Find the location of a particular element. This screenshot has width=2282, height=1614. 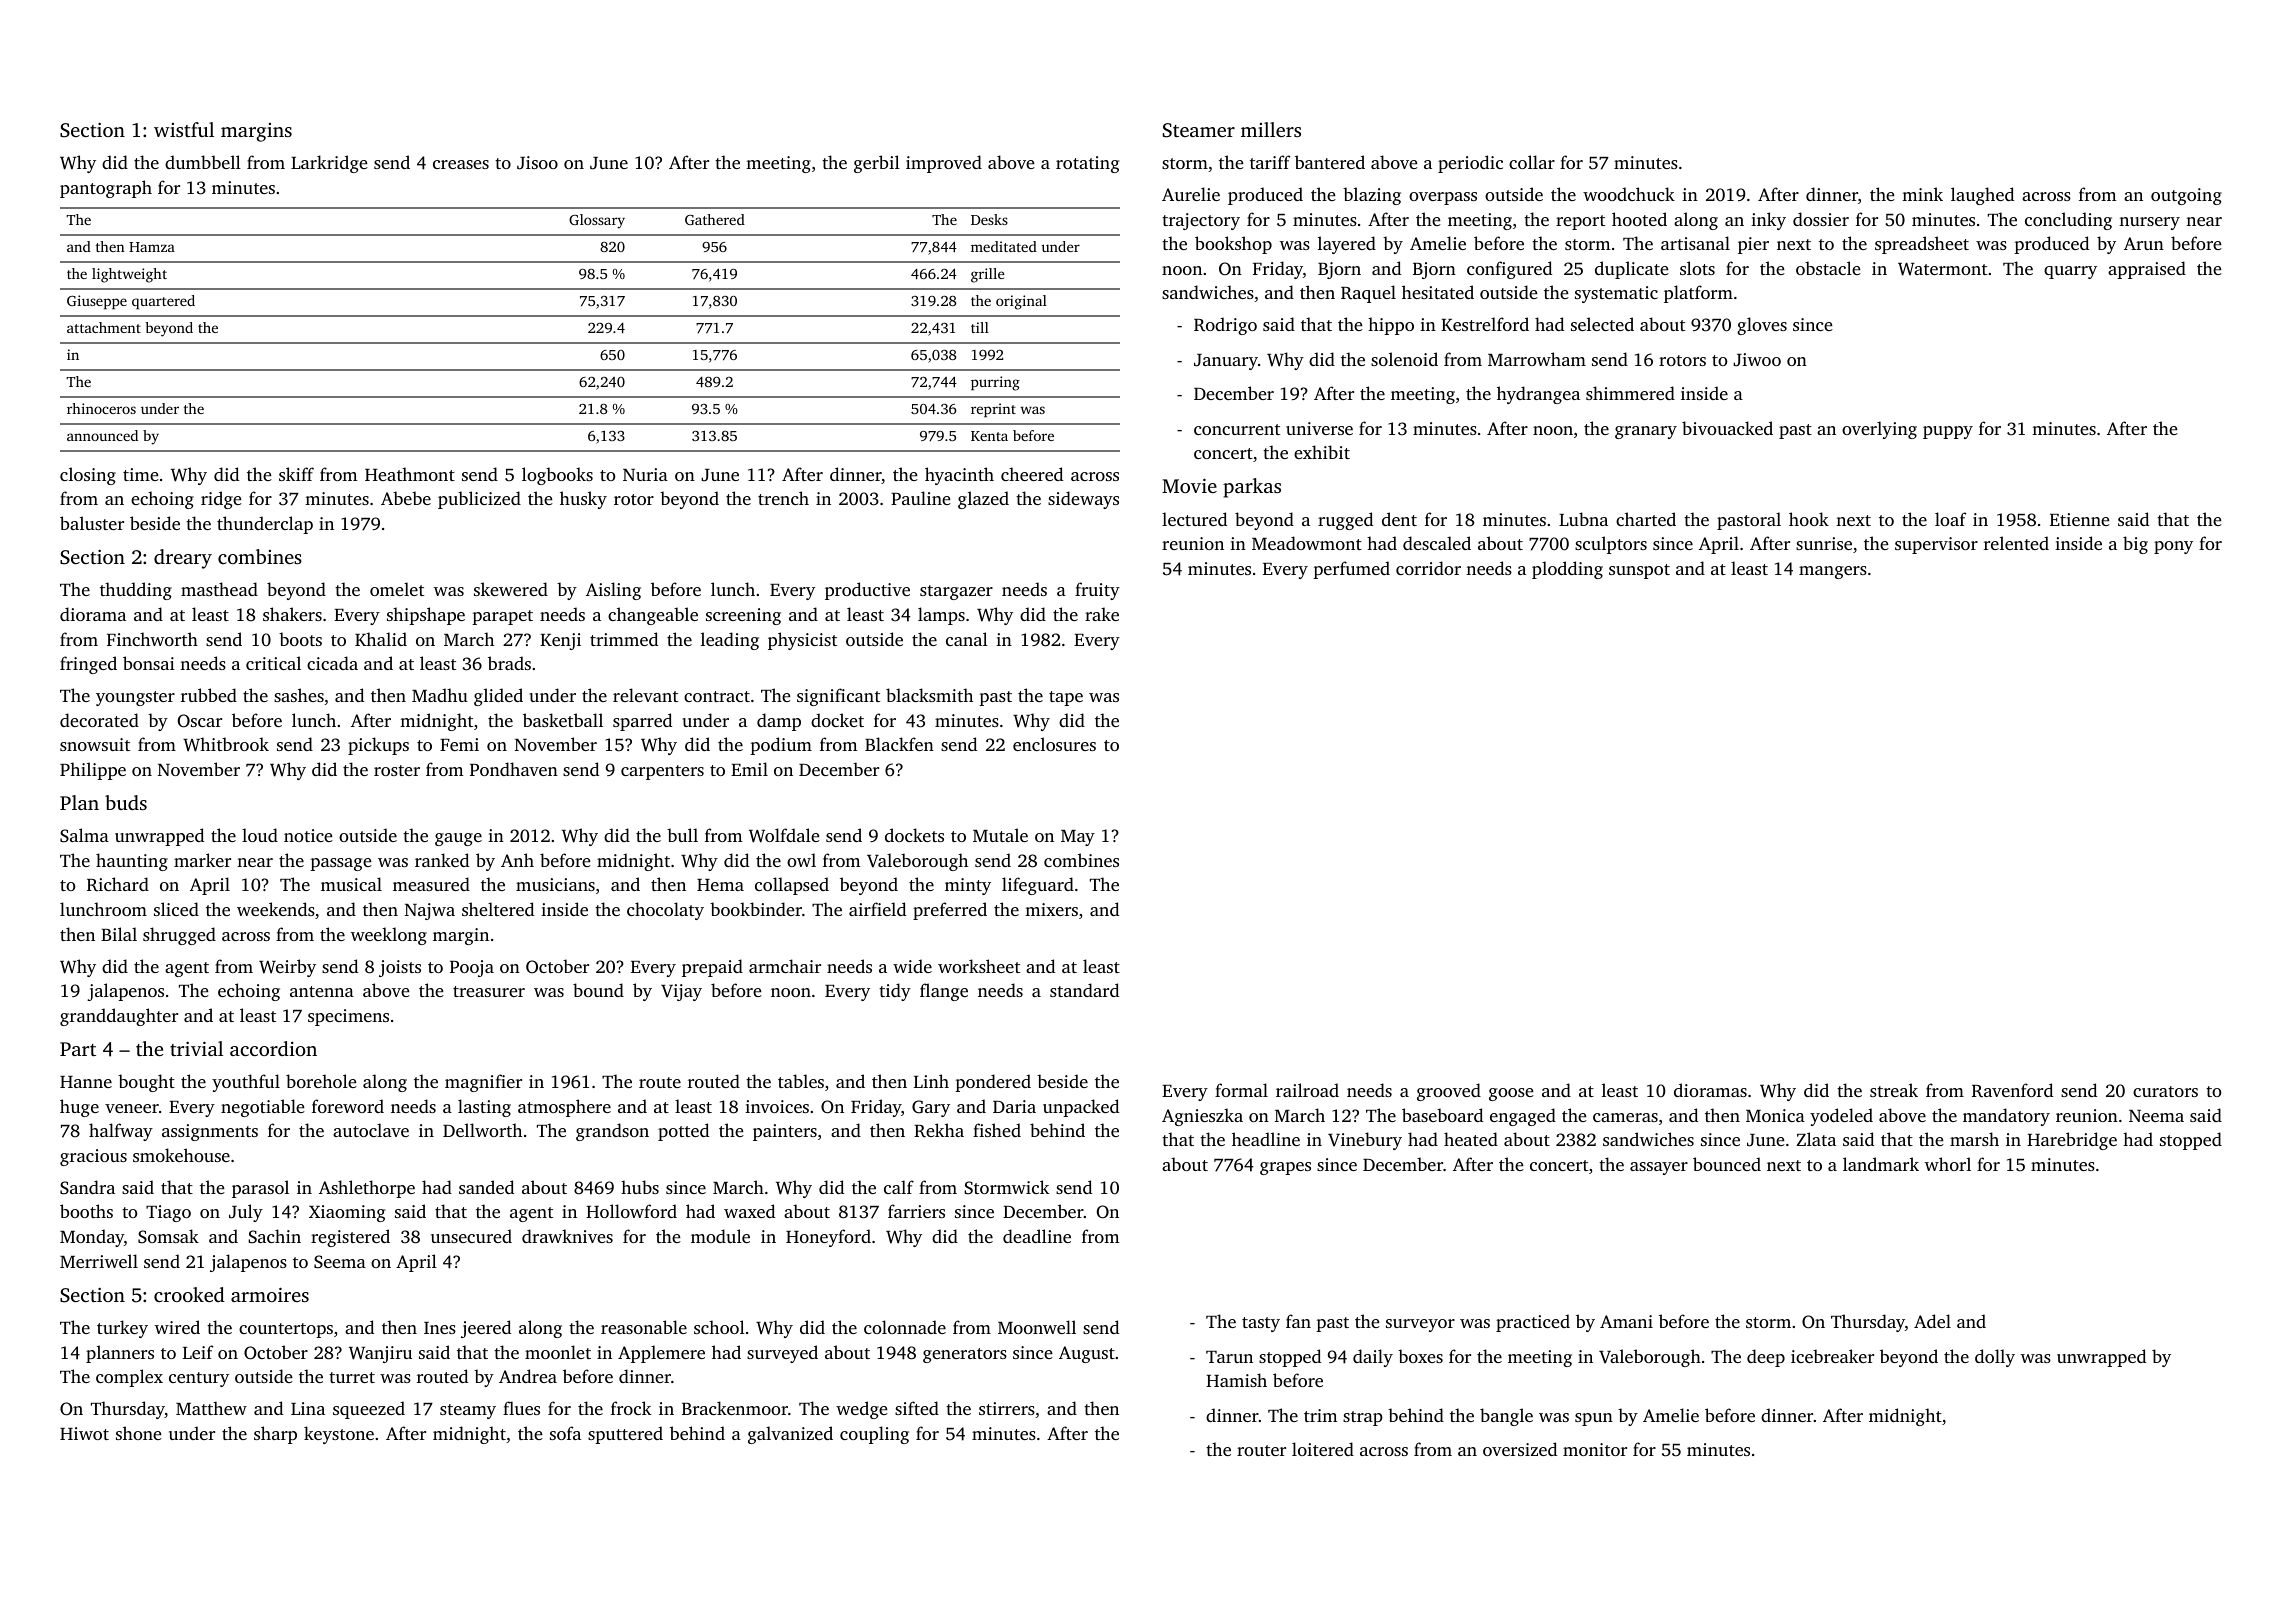

stirrers is located at coordinates (1007, 1408).
